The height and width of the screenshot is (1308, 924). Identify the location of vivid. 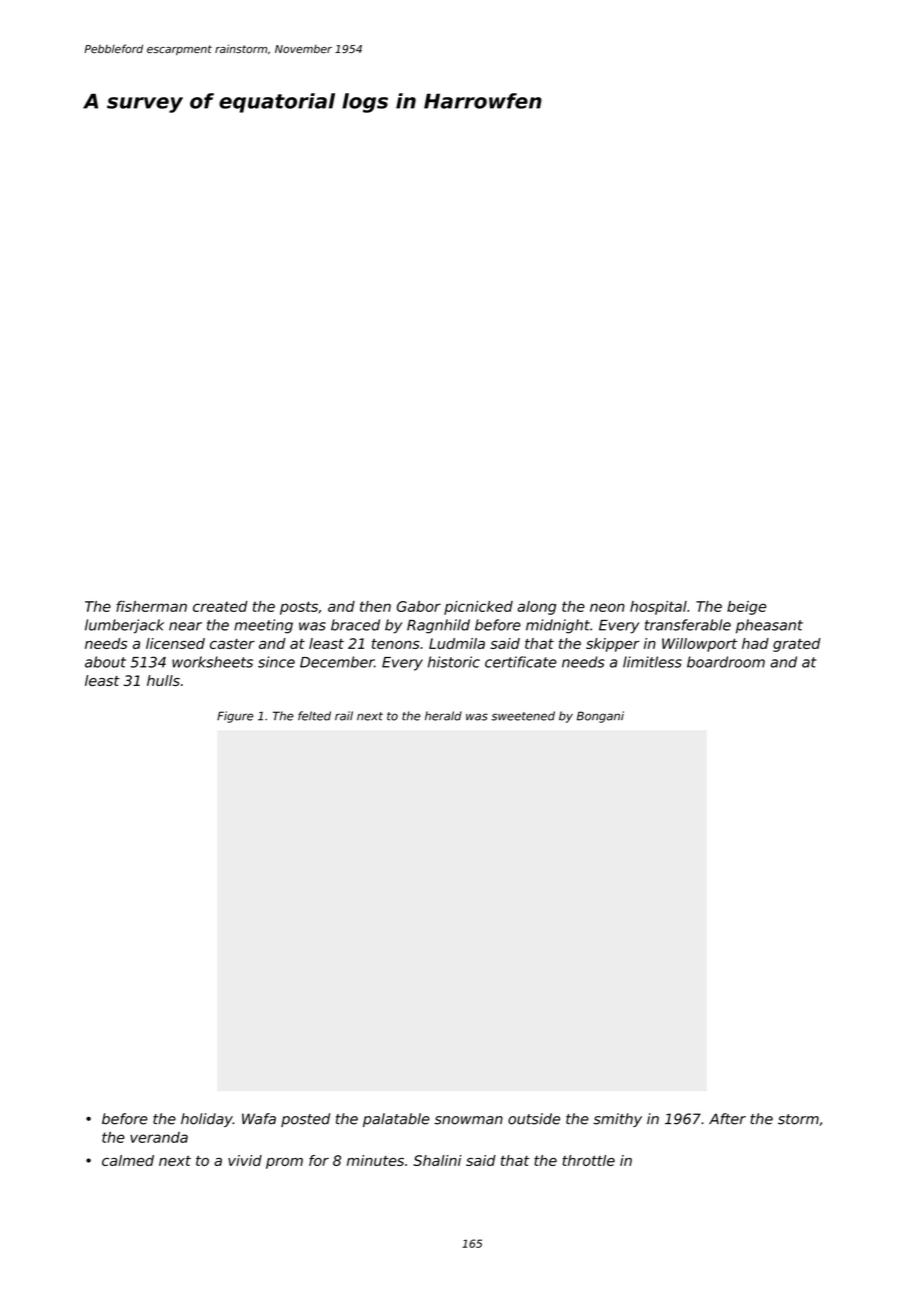
(245, 1160).
